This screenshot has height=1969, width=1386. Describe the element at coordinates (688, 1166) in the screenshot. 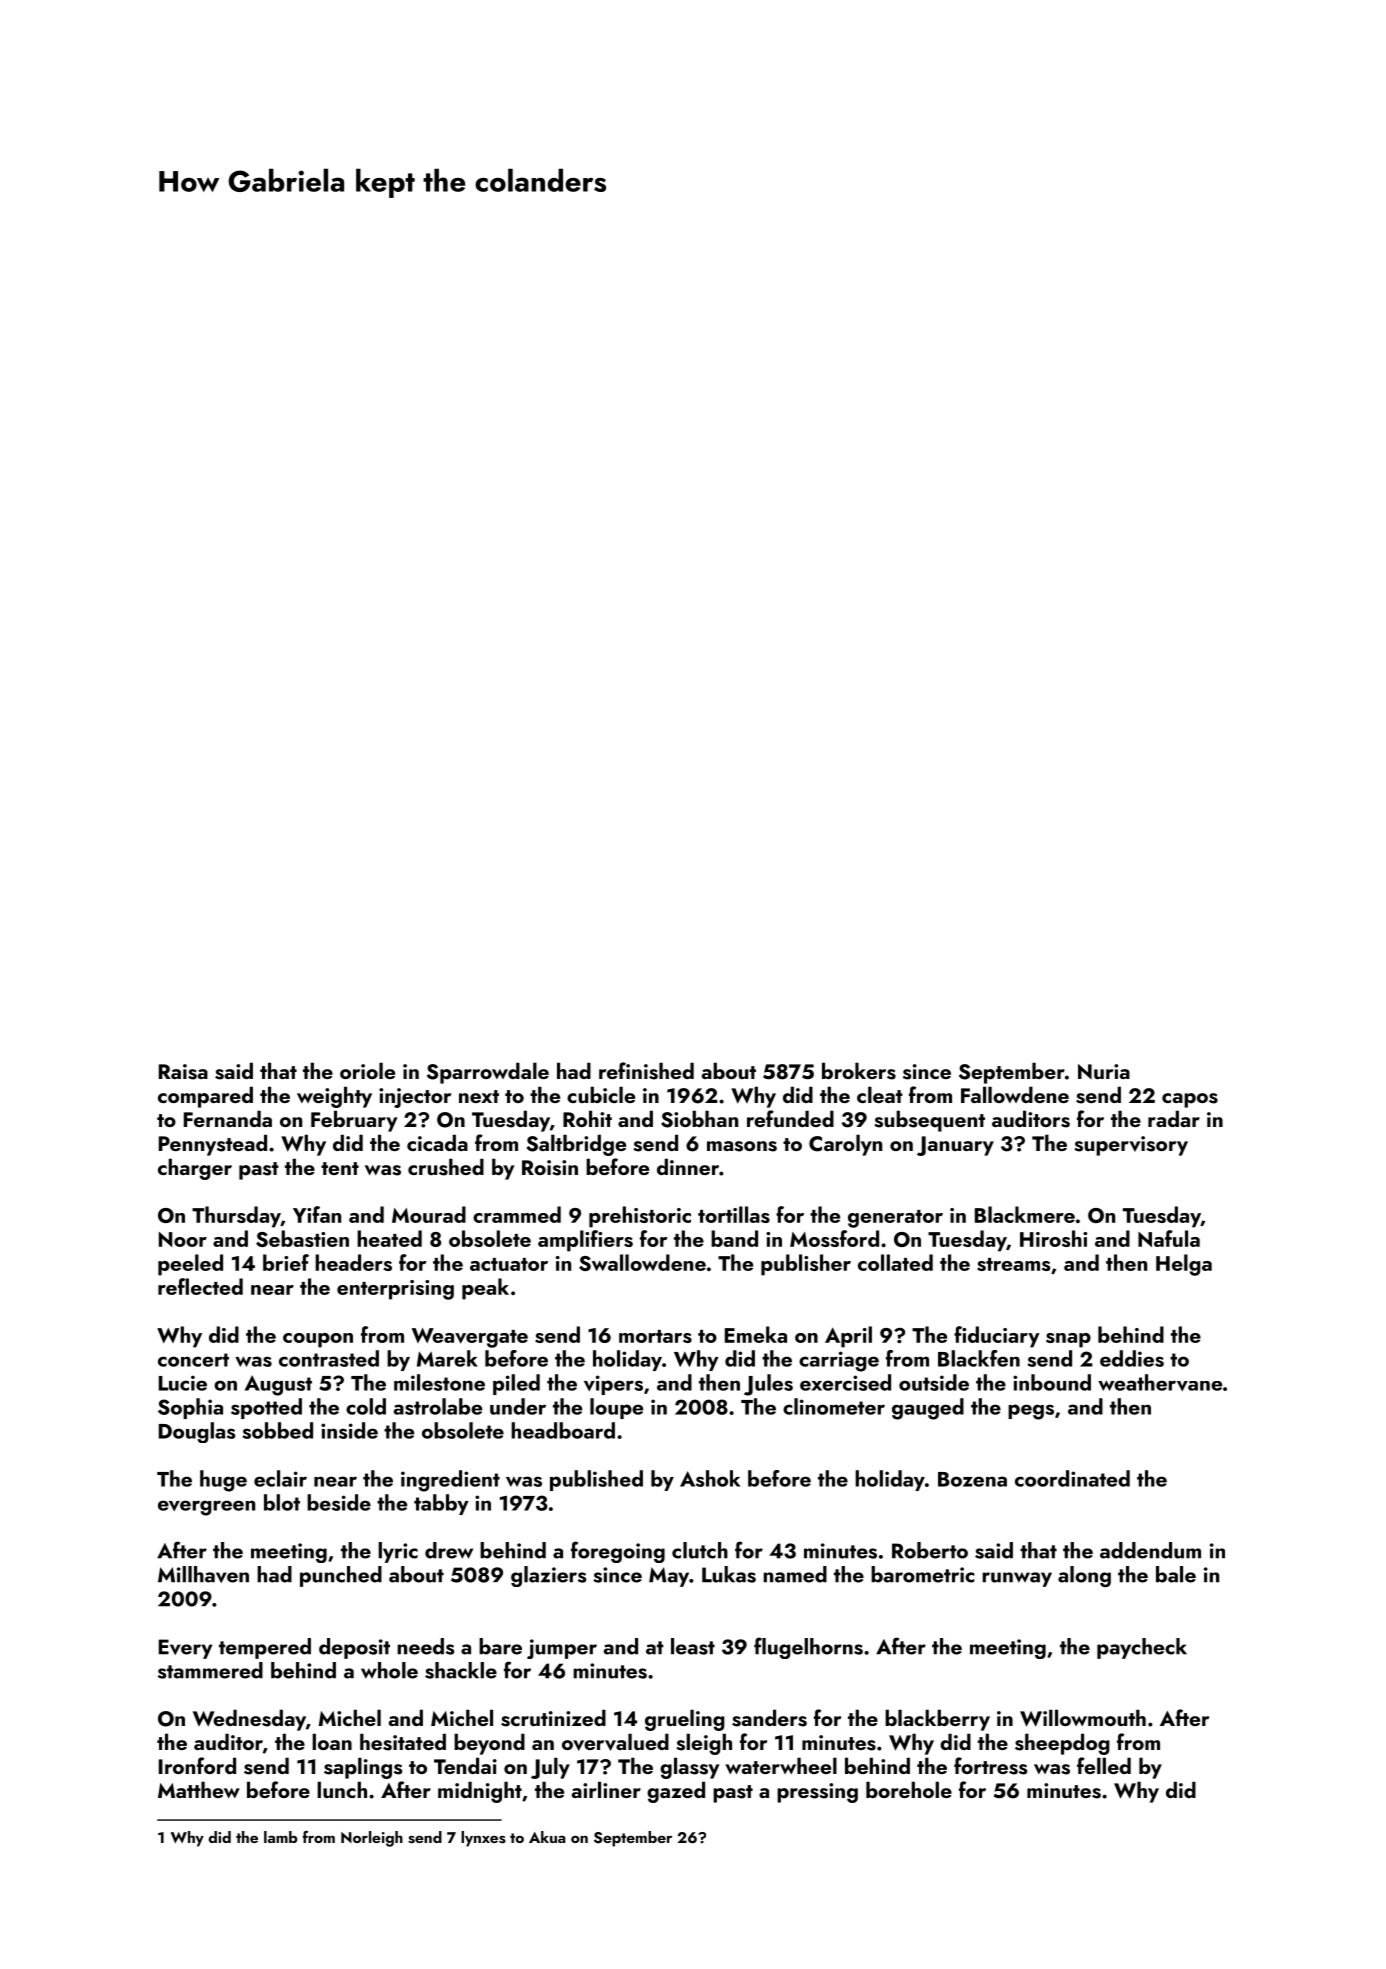

I see `dinner` at that location.
